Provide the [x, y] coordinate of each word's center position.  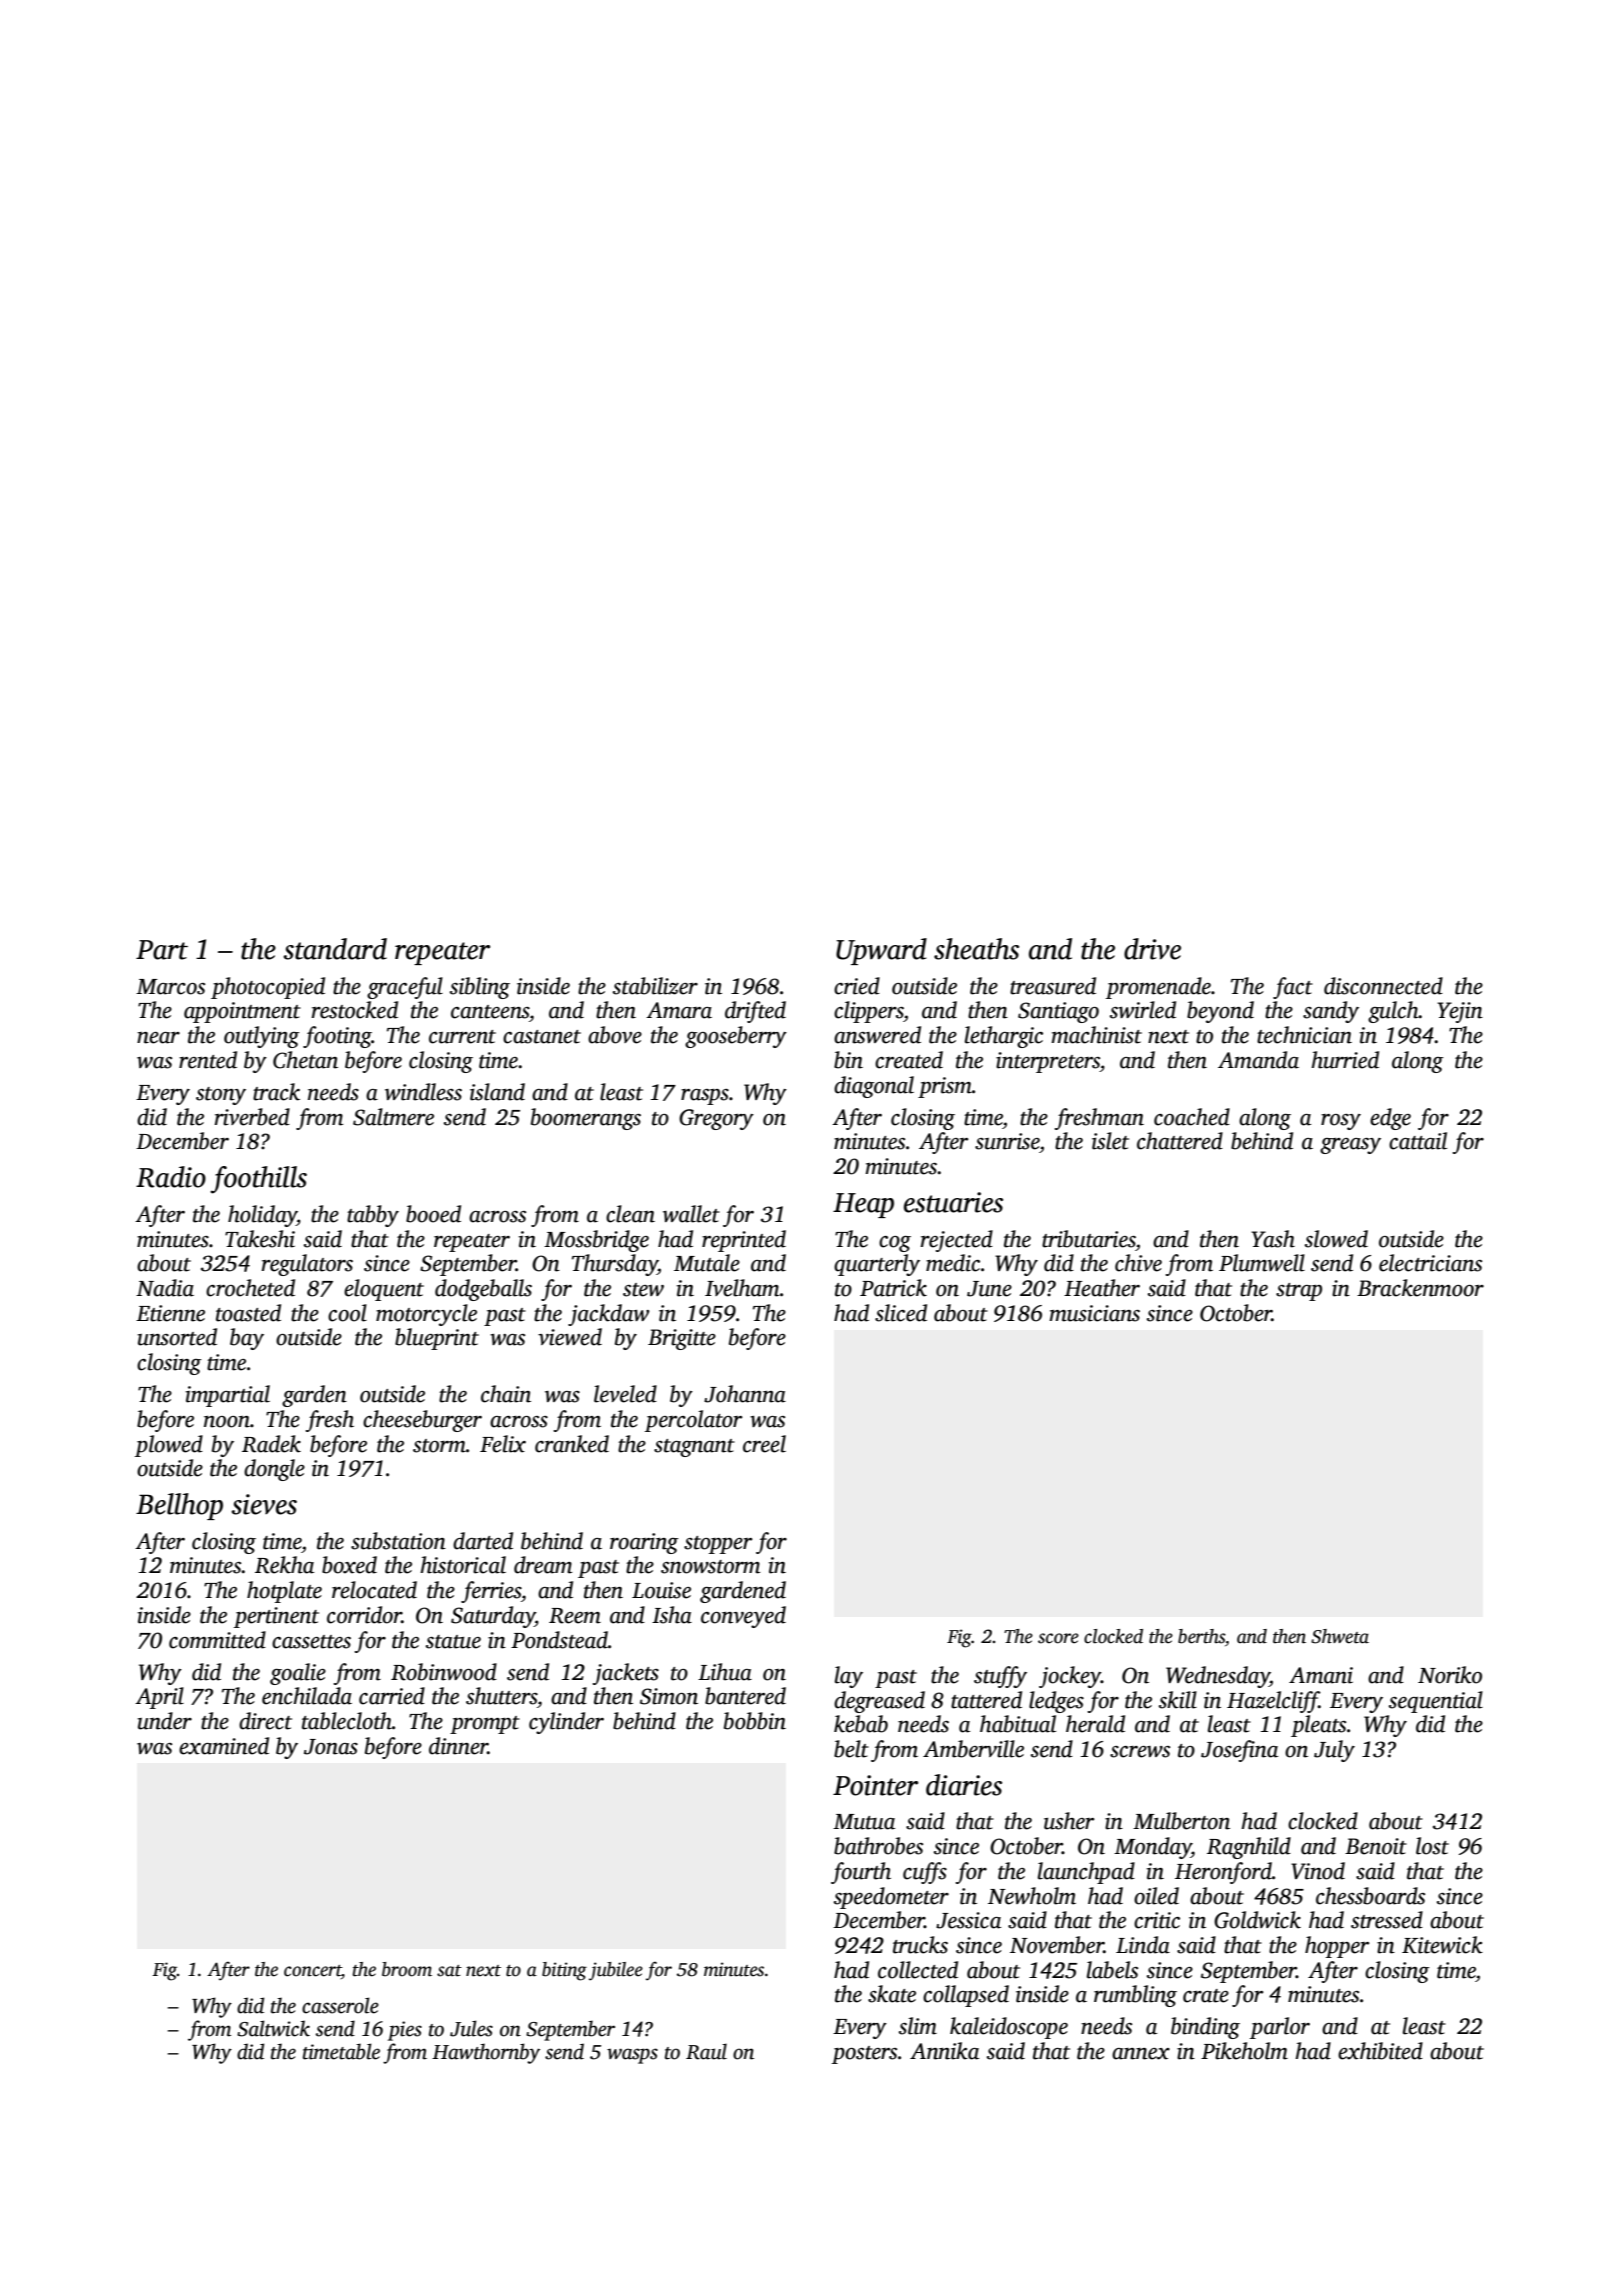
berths [1201, 1636]
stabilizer [655, 986]
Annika [944, 2051]
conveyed [743, 1617]
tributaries [1089, 1239]
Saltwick [273, 2028]
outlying [262, 1037]
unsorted [177, 1337]
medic [953, 1263]
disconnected [1383, 986]
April [159, 1698]
